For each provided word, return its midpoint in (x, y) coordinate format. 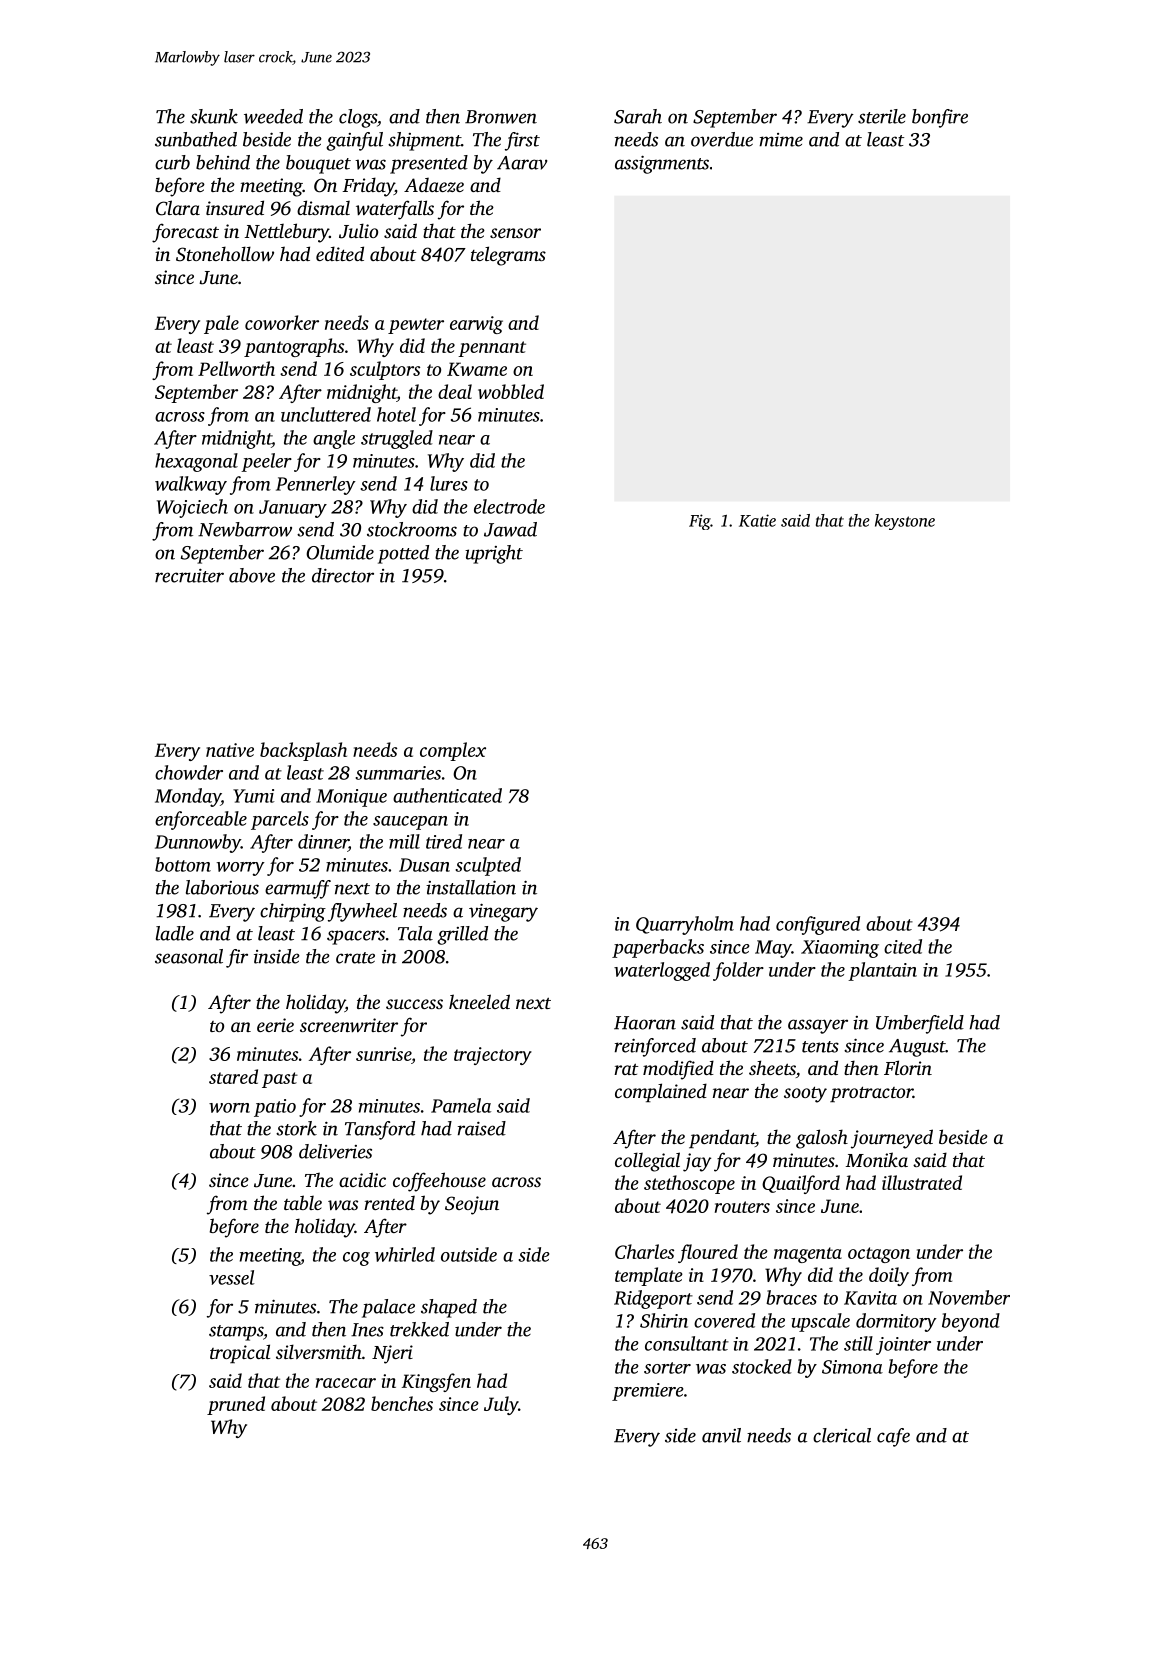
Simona (852, 1367)
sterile (882, 116)
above (252, 575)
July (501, 1405)
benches (402, 1403)
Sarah (638, 116)
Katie (757, 520)
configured (818, 925)
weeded (273, 116)
